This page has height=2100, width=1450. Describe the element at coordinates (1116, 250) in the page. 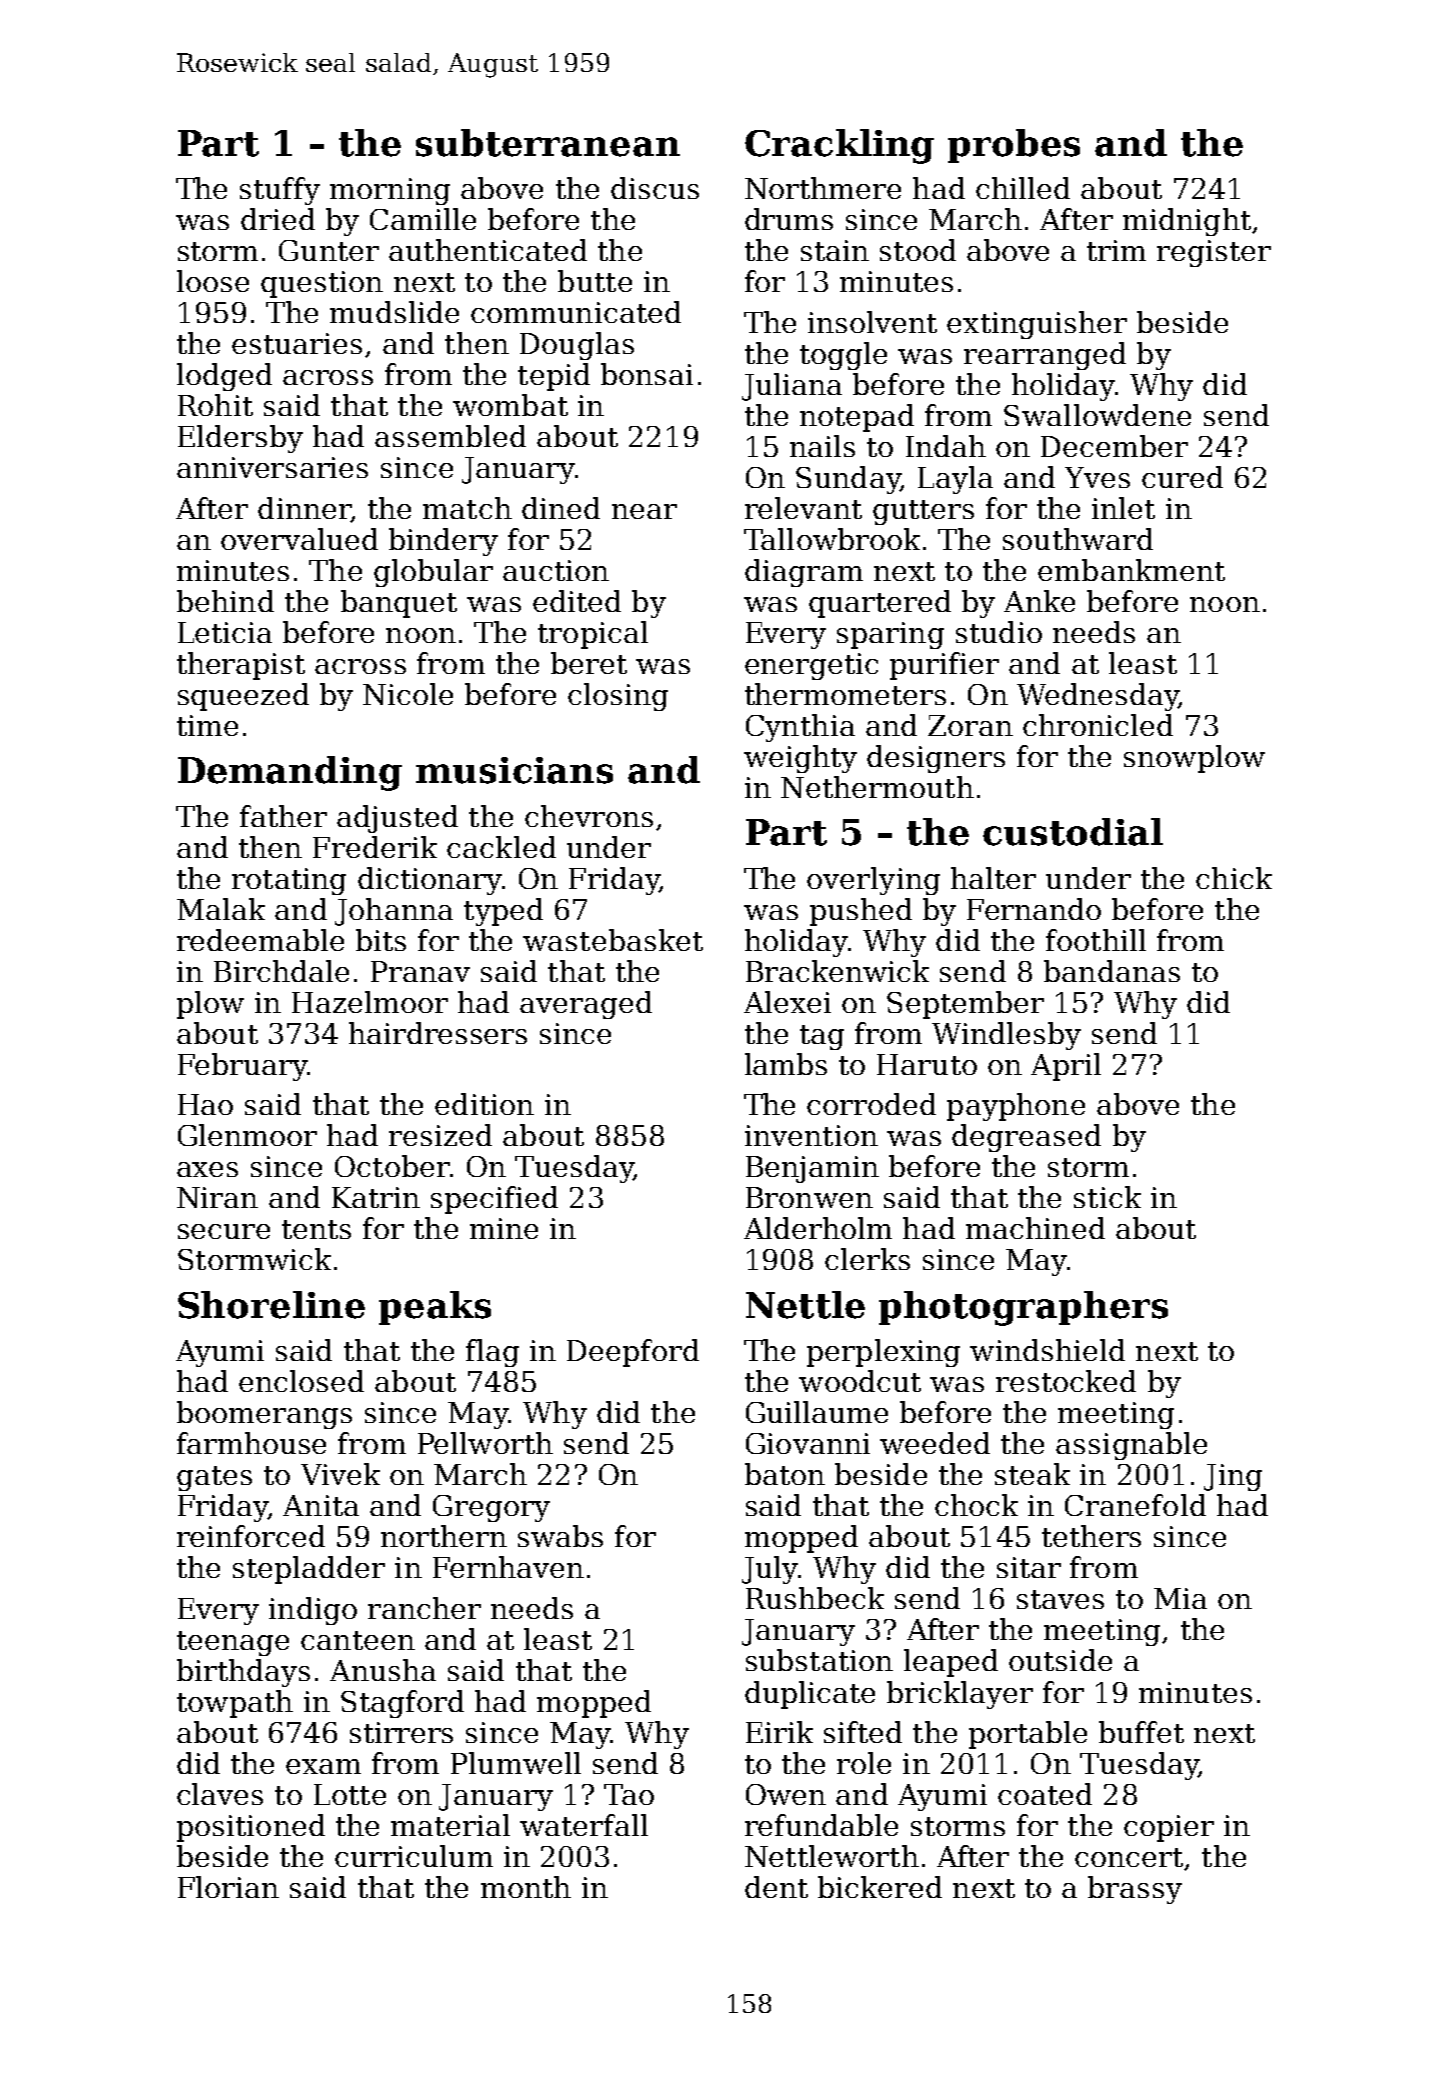

I see `trim` at that location.
